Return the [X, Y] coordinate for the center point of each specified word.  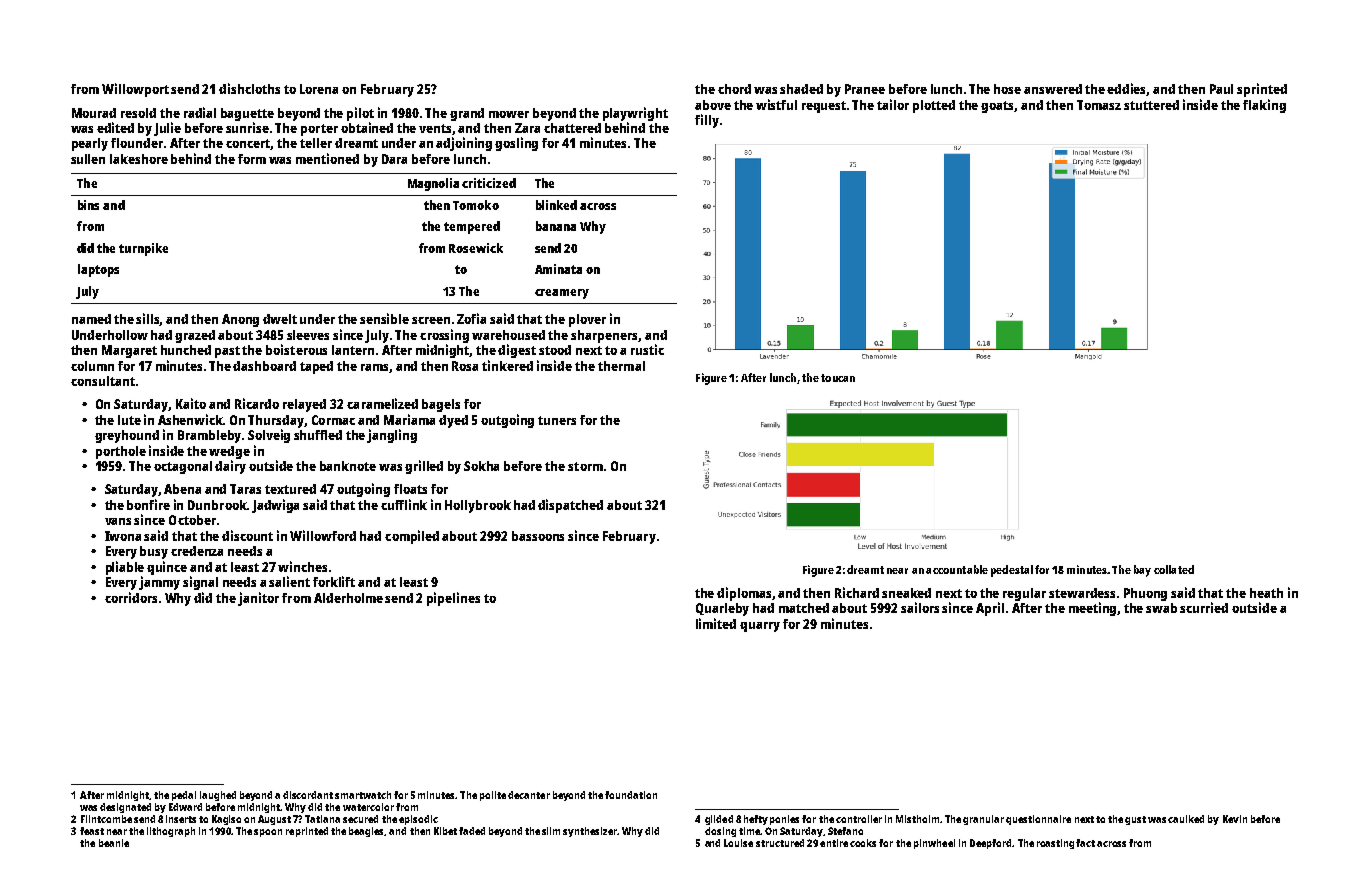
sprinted [1262, 90]
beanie [114, 843]
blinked [556, 205]
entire [834, 843]
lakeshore [139, 159]
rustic [647, 349]
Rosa [465, 366]
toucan [838, 378]
